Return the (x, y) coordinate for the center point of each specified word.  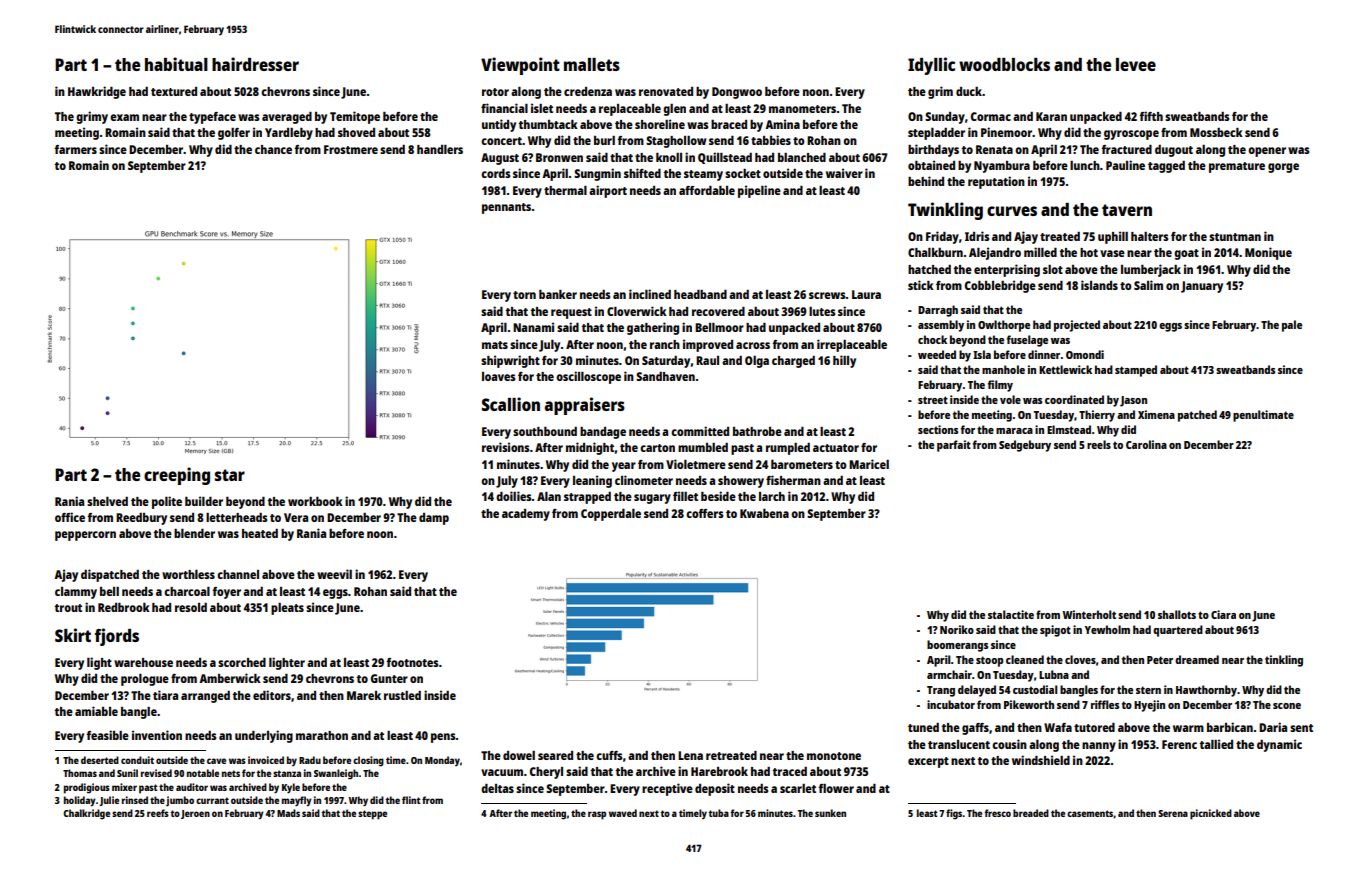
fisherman (793, 480)
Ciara (1223, 614)
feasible (107, 735)
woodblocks (1004, 64)
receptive (667, 789)
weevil (334, 574)
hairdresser (255, 64)
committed (700, 431)
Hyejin (1149, 706)
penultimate (1263, 416)
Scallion (511, 404)
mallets (592, 64)
